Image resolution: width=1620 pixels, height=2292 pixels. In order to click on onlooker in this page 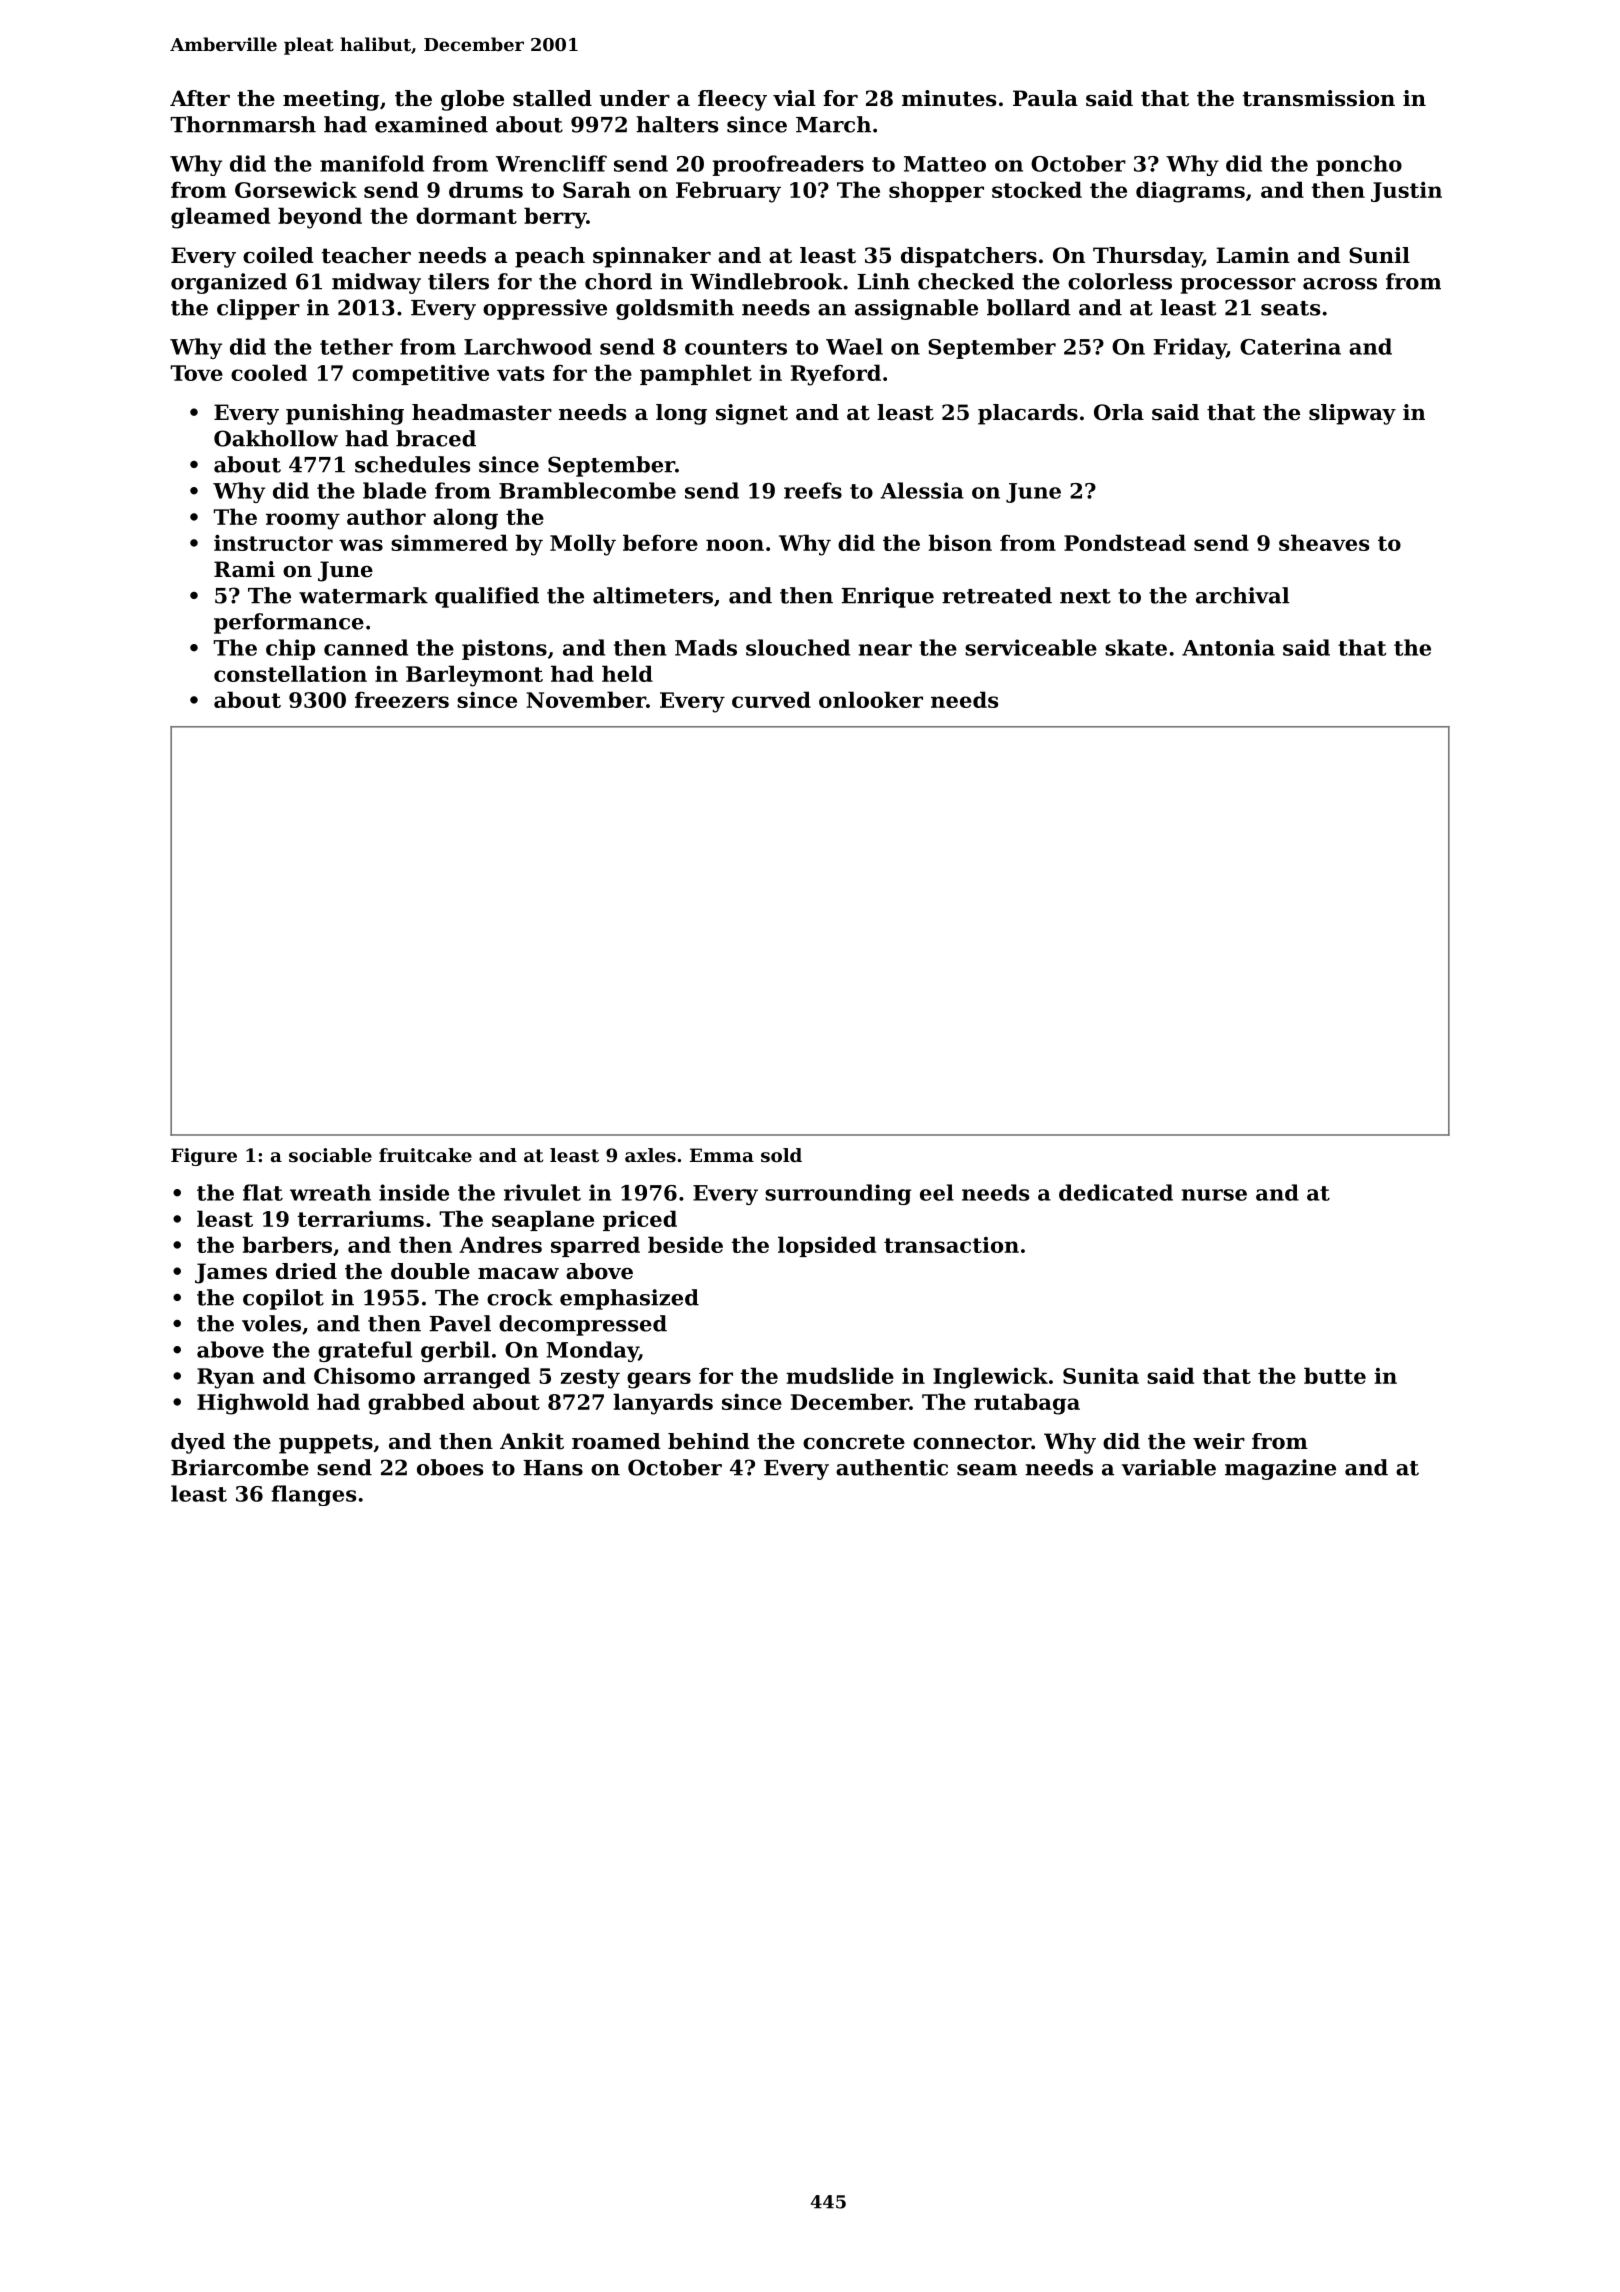, I will do `click(871, 699)`.
